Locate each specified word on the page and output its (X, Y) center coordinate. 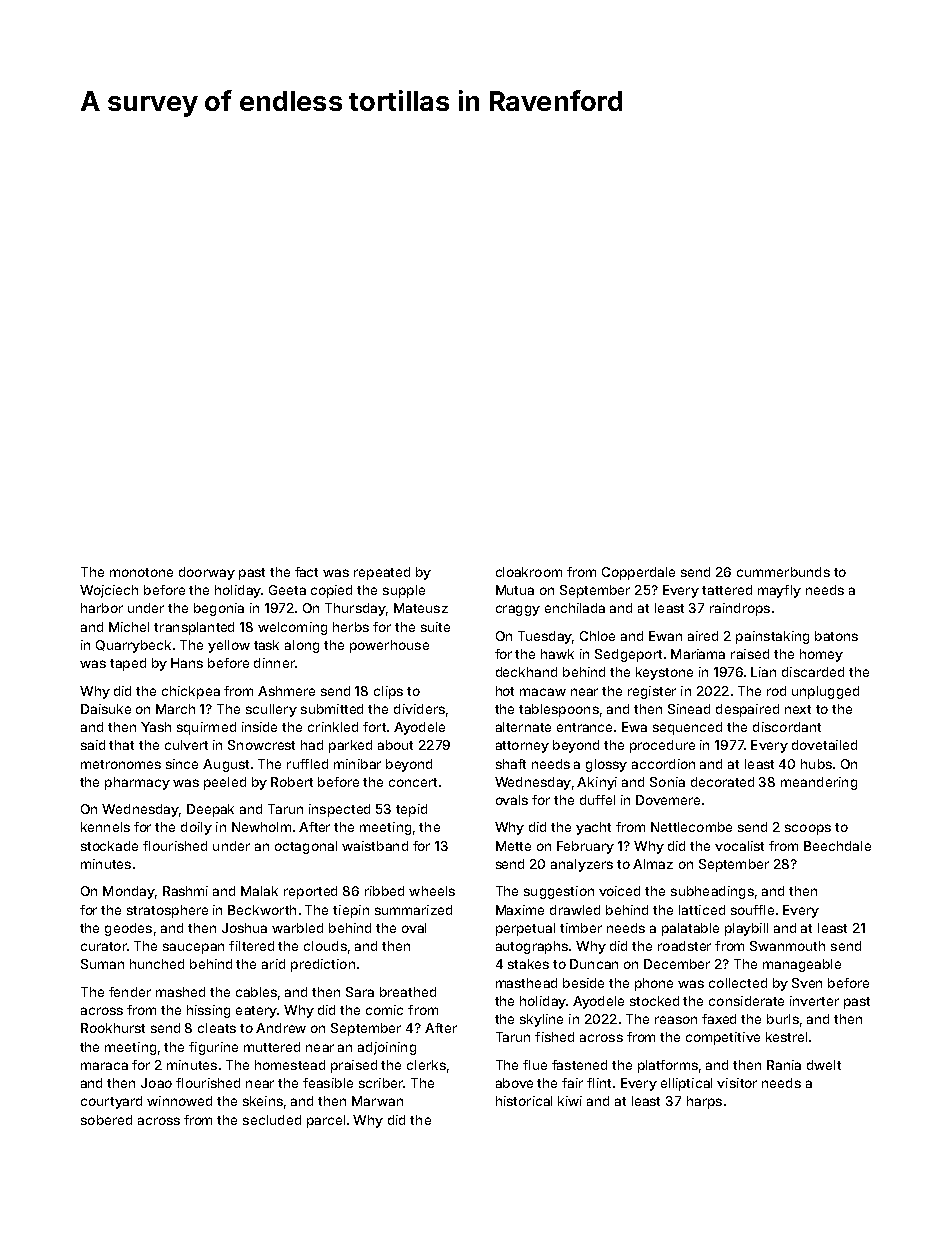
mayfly (779, 591)
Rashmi (185, 891)
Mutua (515, 590)
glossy (606, 765)
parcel (326, 1121)
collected (738, 983)
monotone (141, 572)
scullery (271, 710)
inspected (339, 810)
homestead (290, 1065)
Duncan (594, 964)
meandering (819, 783)
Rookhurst (113, 1028)
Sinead (689, 709)
